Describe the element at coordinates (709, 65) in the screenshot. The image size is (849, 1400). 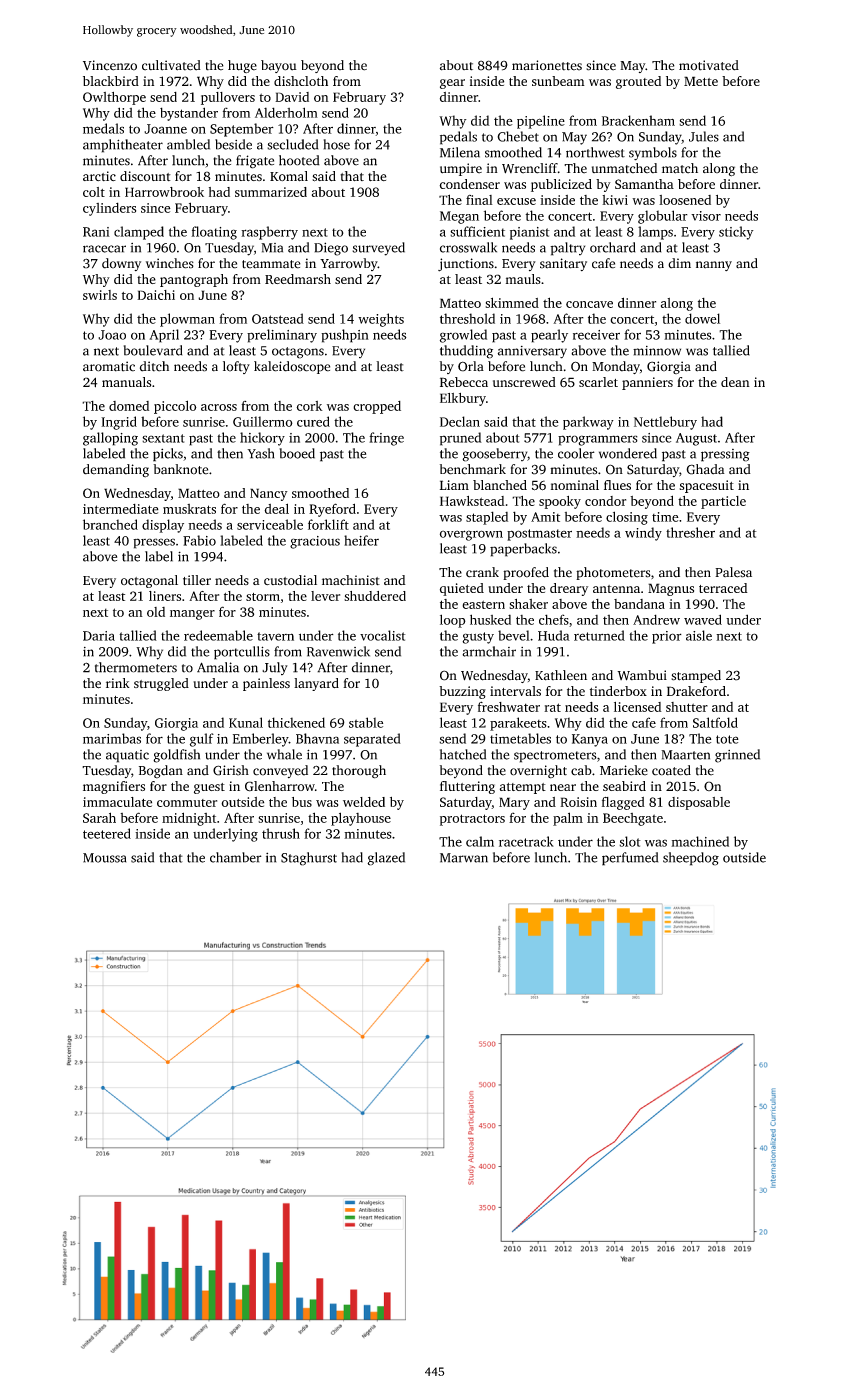
I see `motivated` at that location.
